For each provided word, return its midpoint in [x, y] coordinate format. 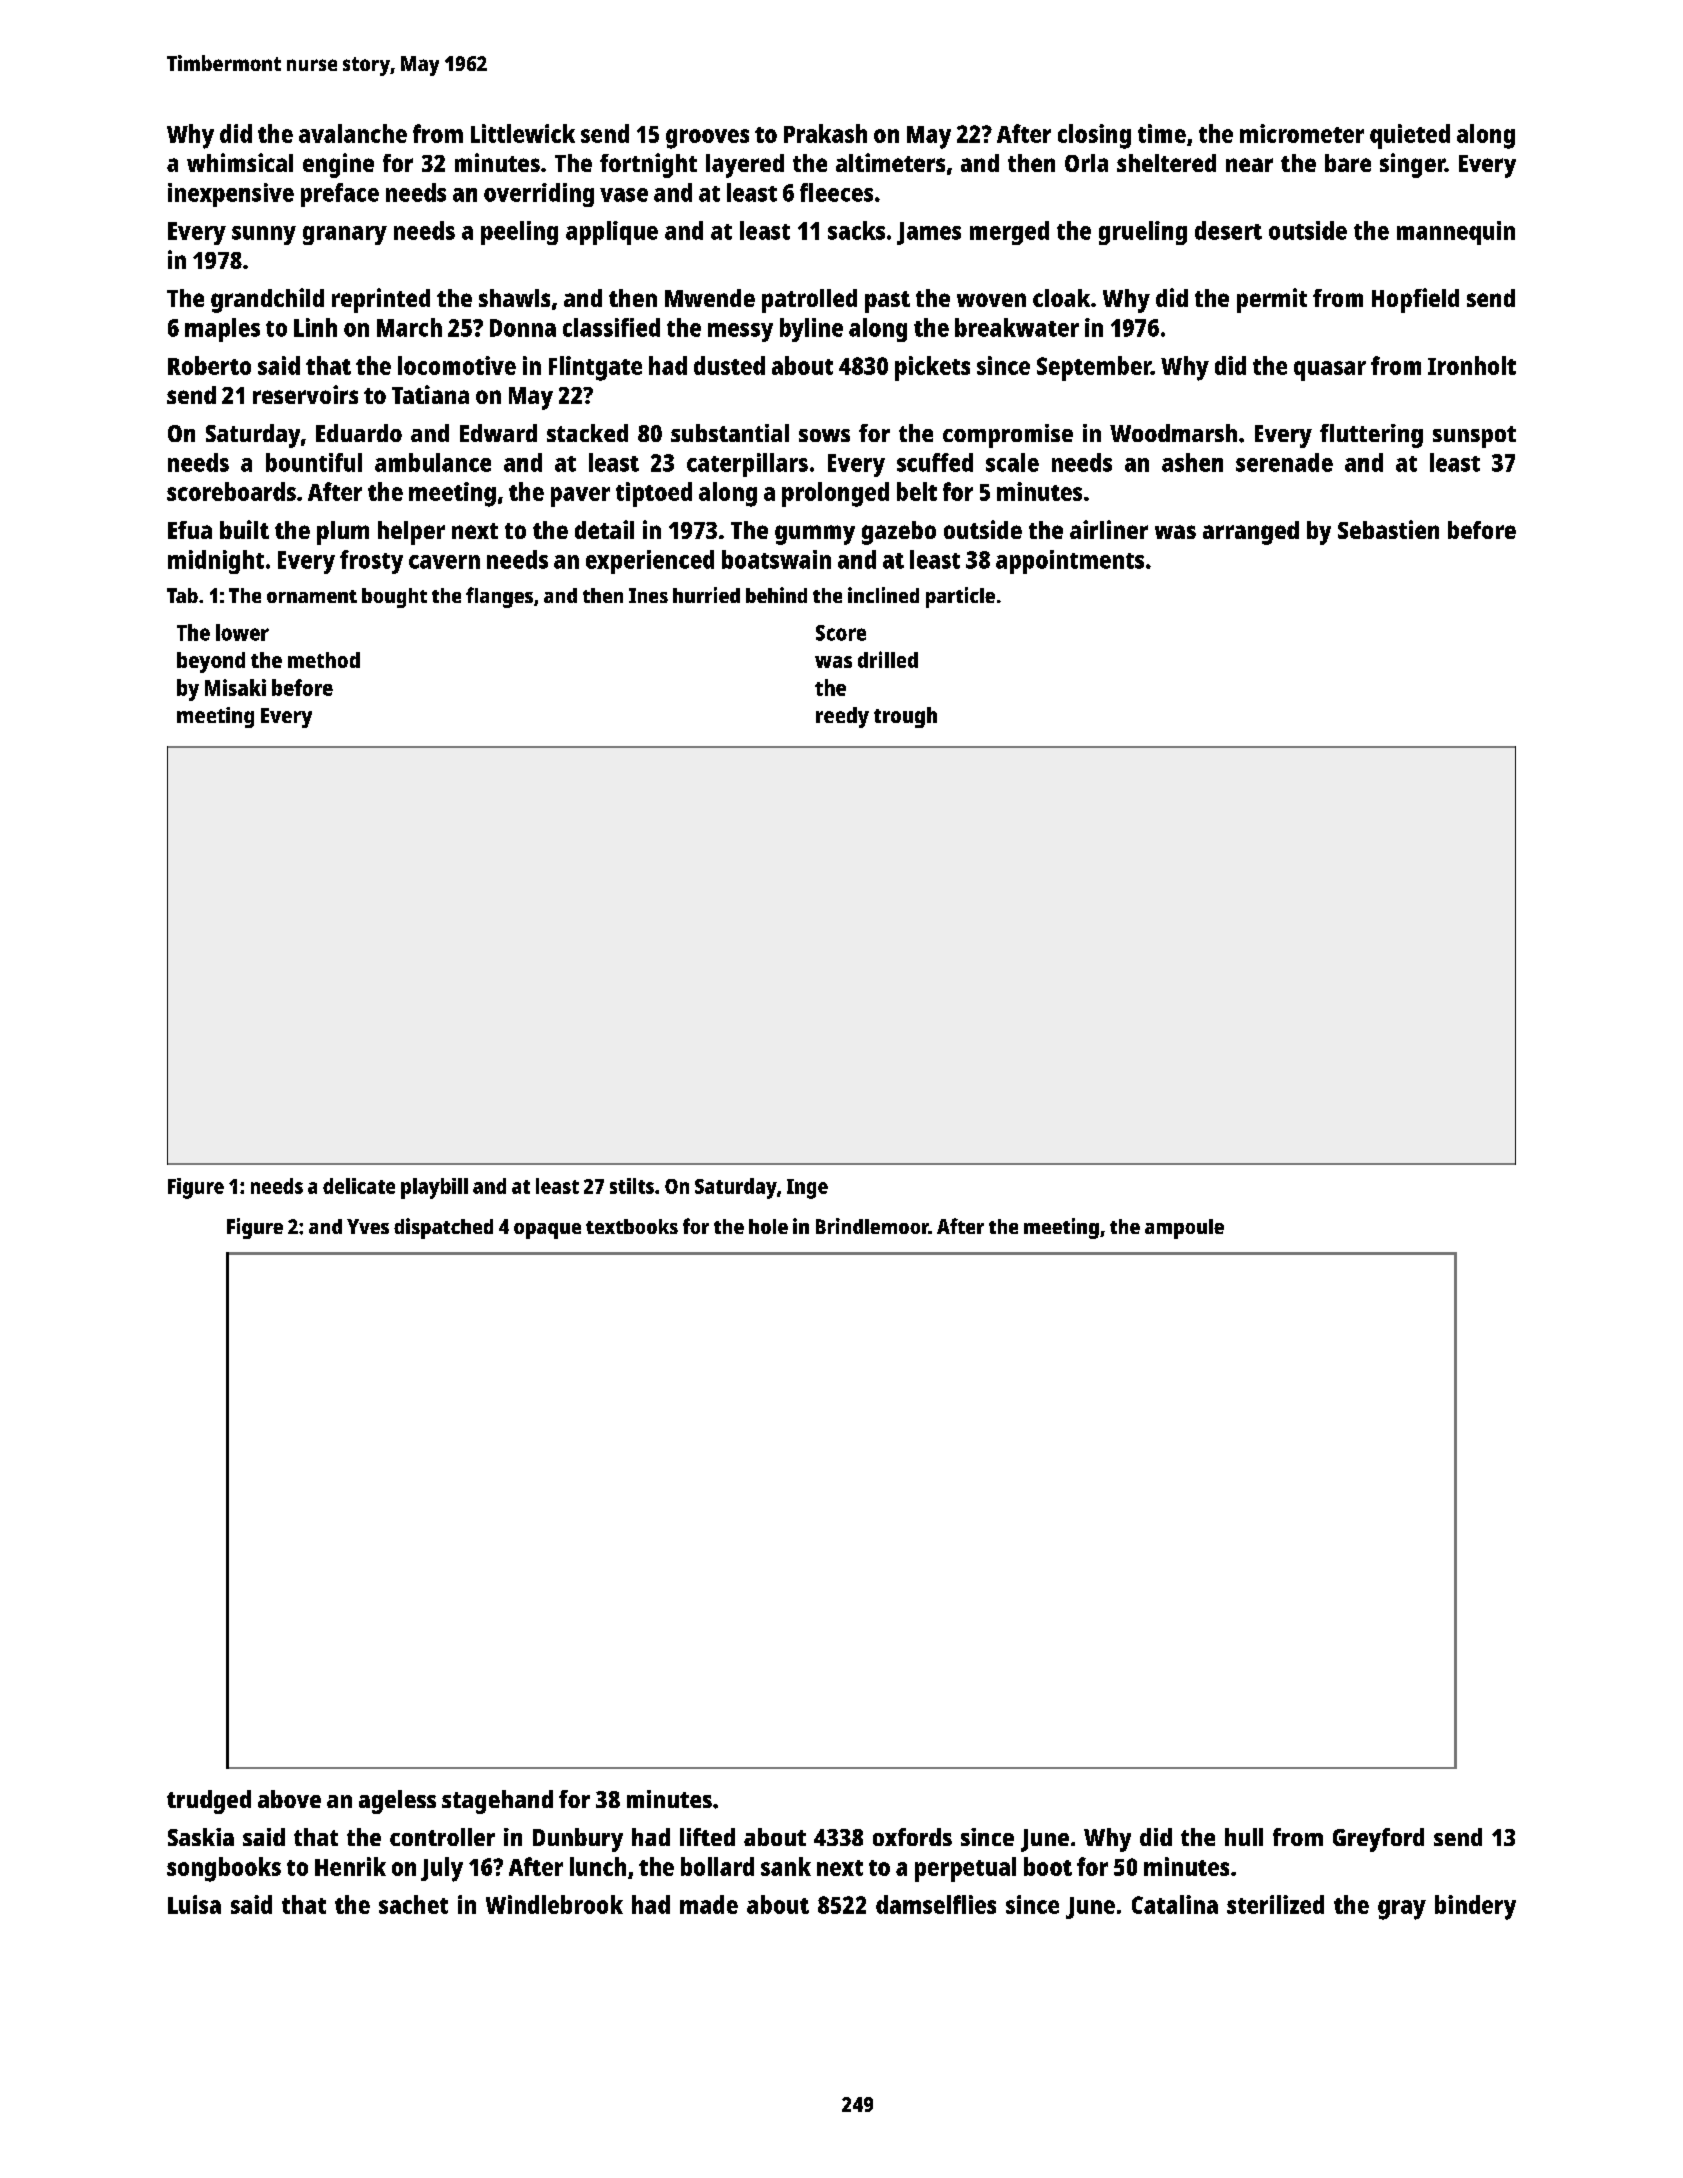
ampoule [1184, 1229]
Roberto [209, 365]
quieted [1410, 136]
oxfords [912, 1837]
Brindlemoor [872, 1226]
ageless [397, 1802]
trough [905, 717]
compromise [1008, 436]
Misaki [235, 687]
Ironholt [1472, 365]
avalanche [353, 133]
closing [1094, 136]
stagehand [497, 1802]
